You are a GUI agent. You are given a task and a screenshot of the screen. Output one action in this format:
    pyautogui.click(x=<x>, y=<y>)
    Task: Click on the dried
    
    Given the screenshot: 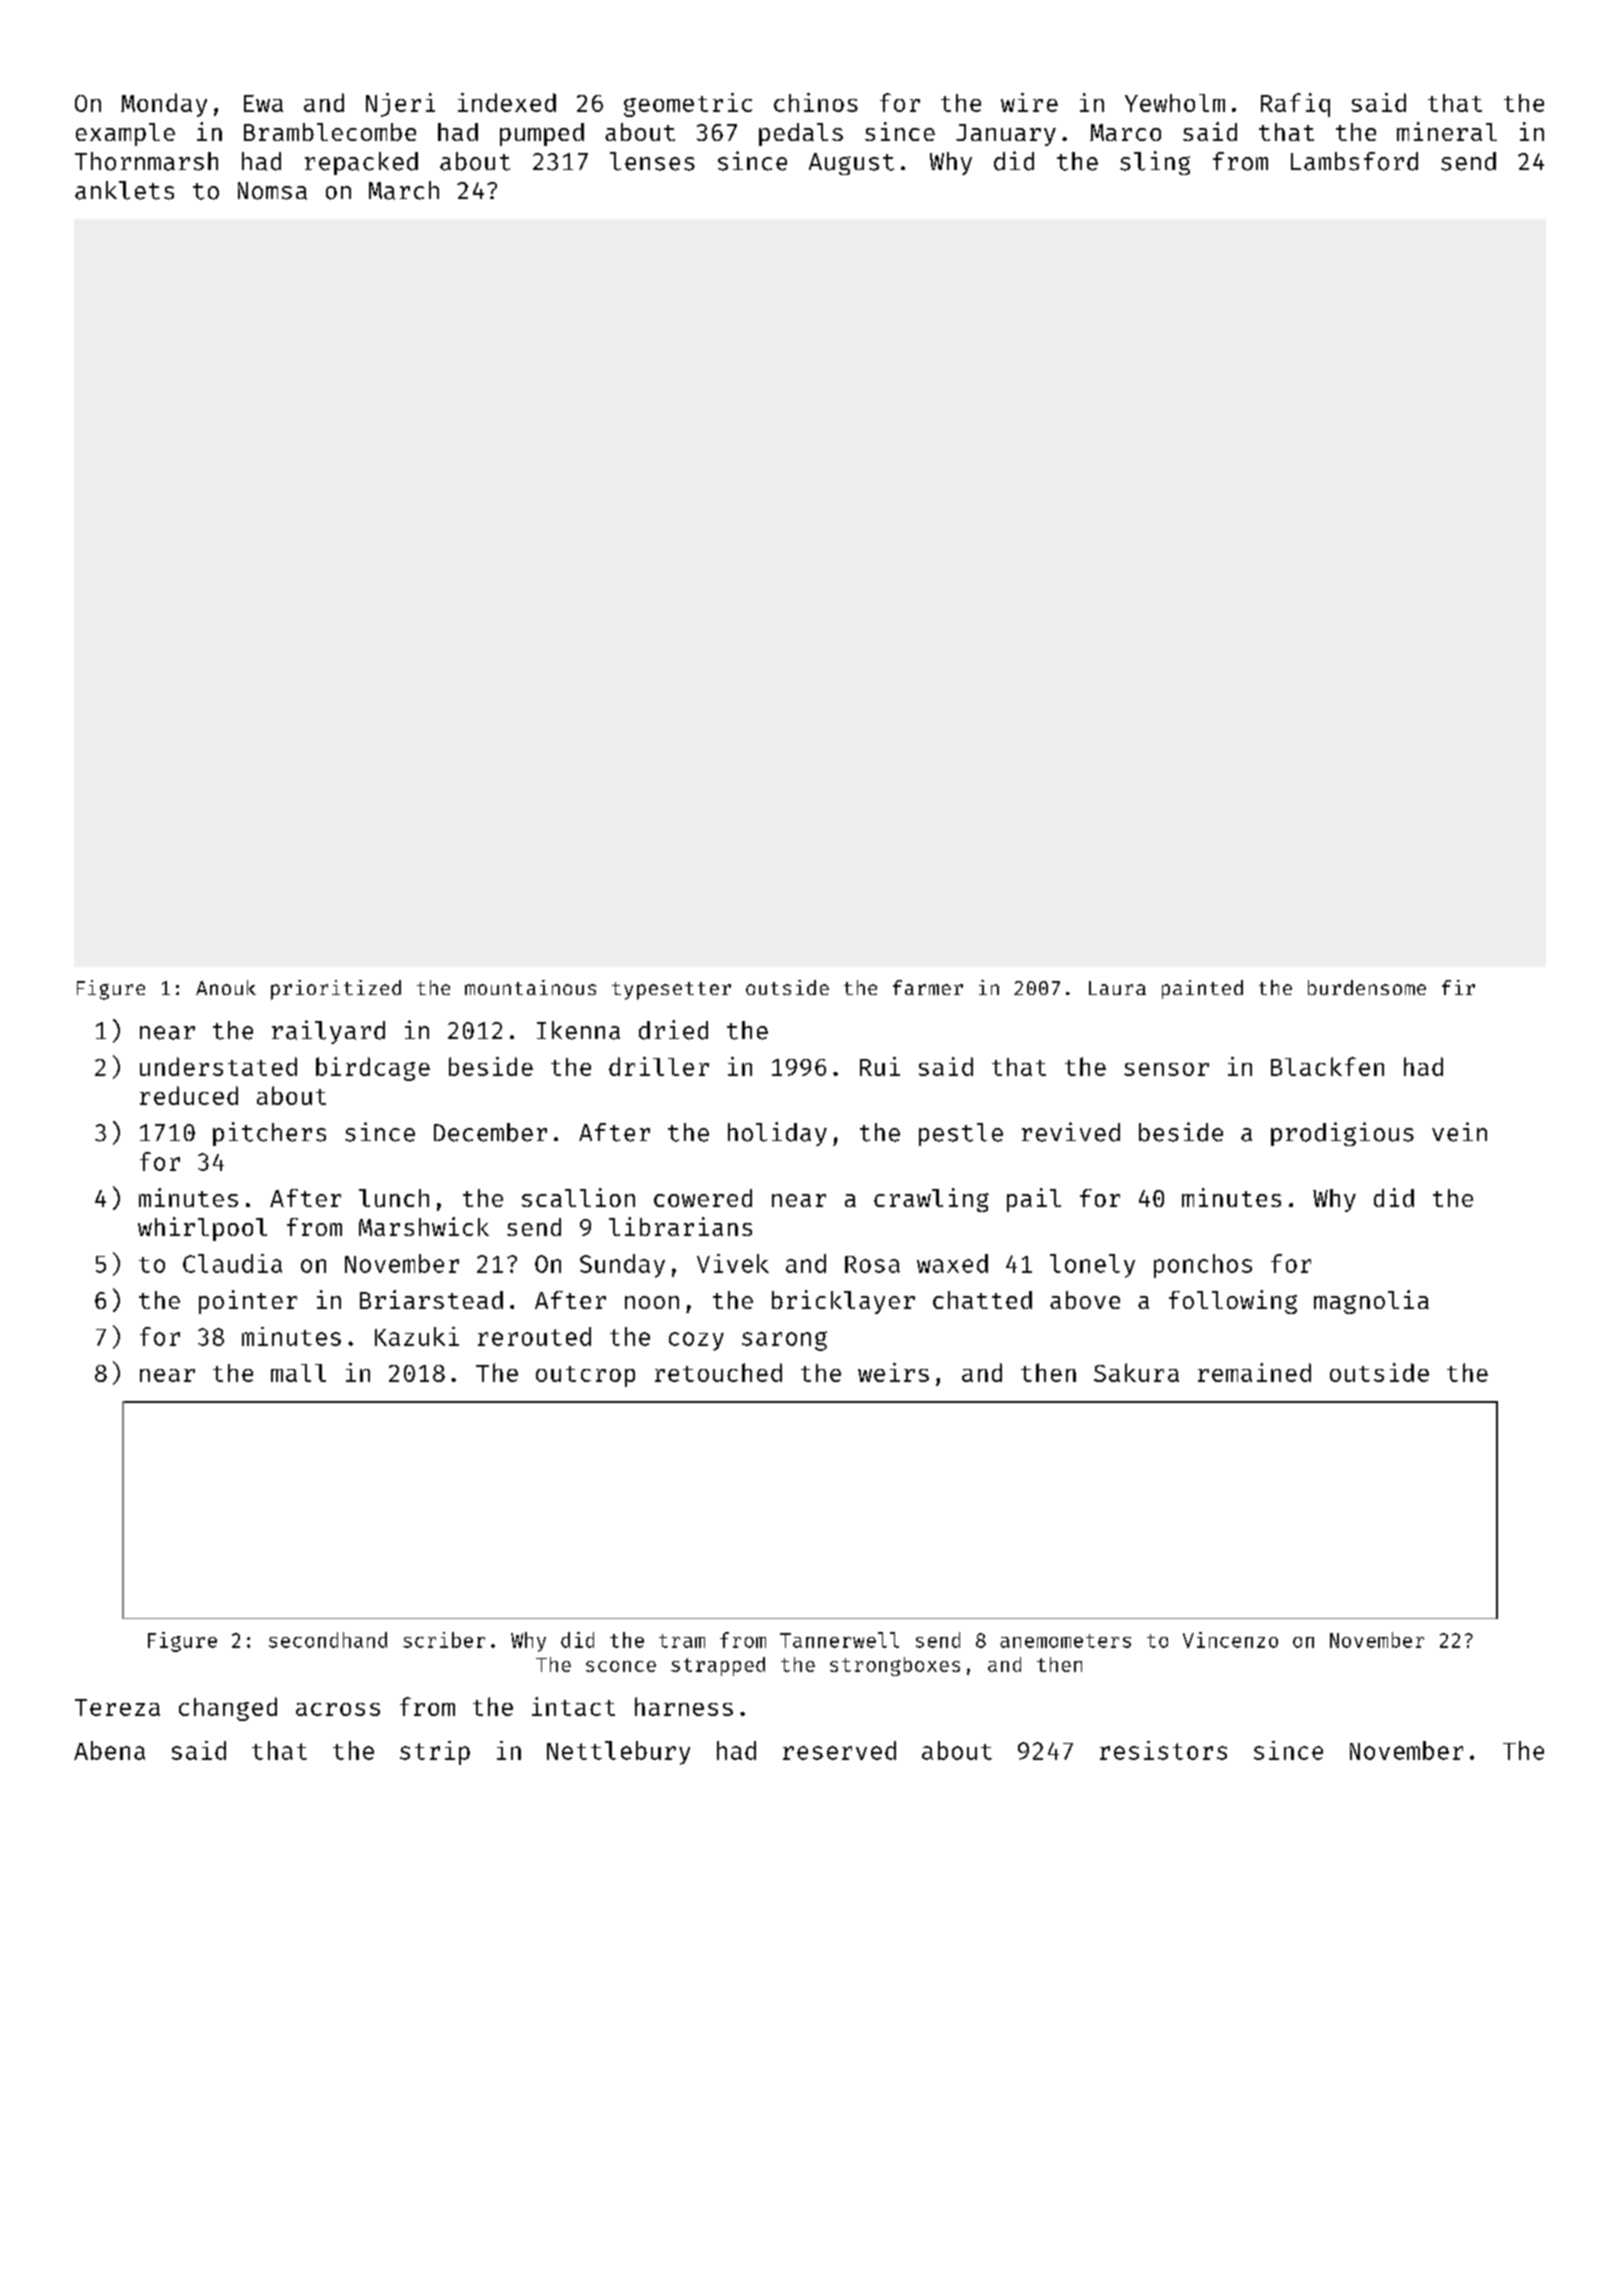 What is the action you would take?
    pyautogui.click(x=673, y=1030)
